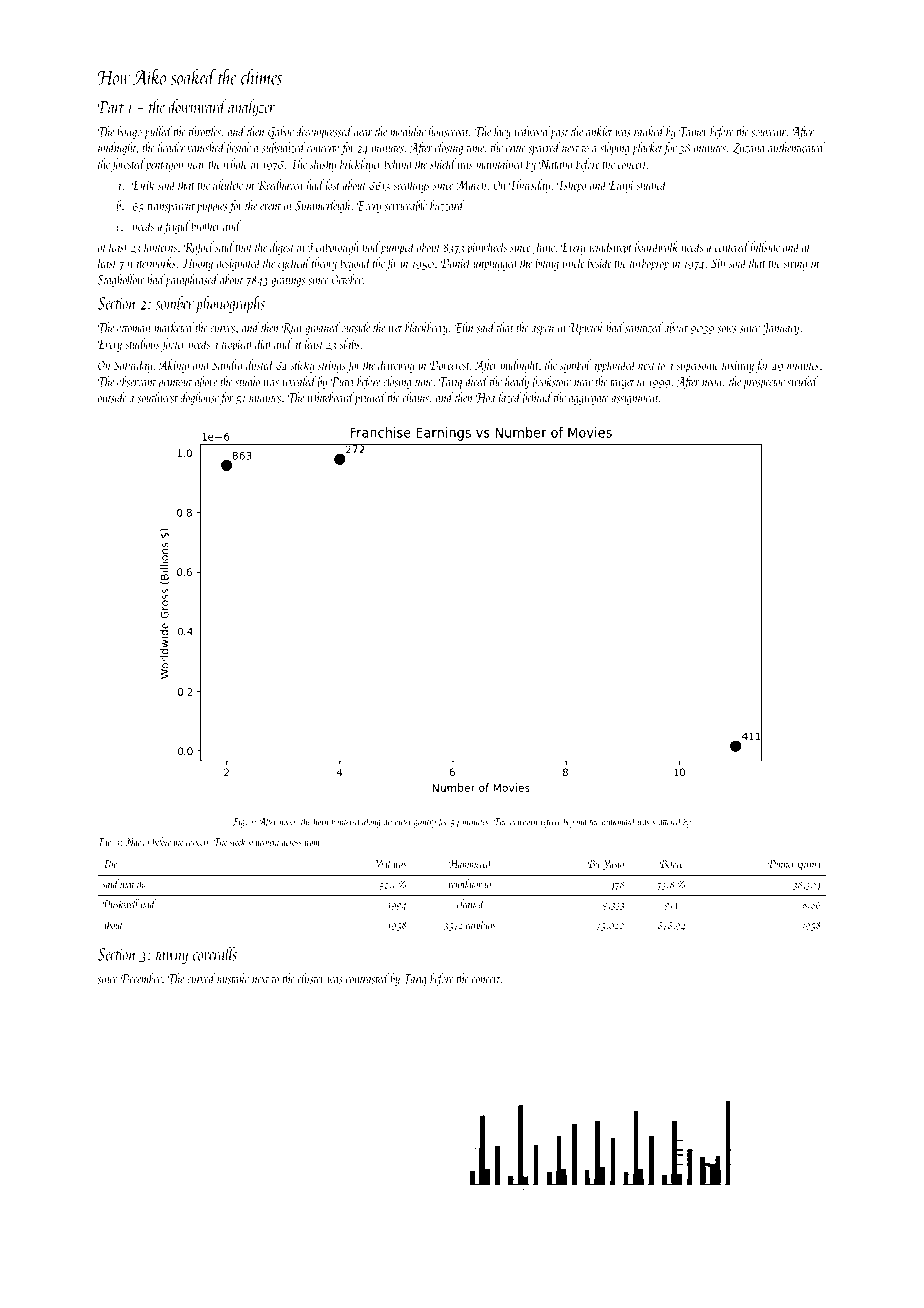 The image size is (924, 1308). What do you see at coordinates (649, 264) in the screenshot?
I see `turboprop` at bounding box center [649, 264].
